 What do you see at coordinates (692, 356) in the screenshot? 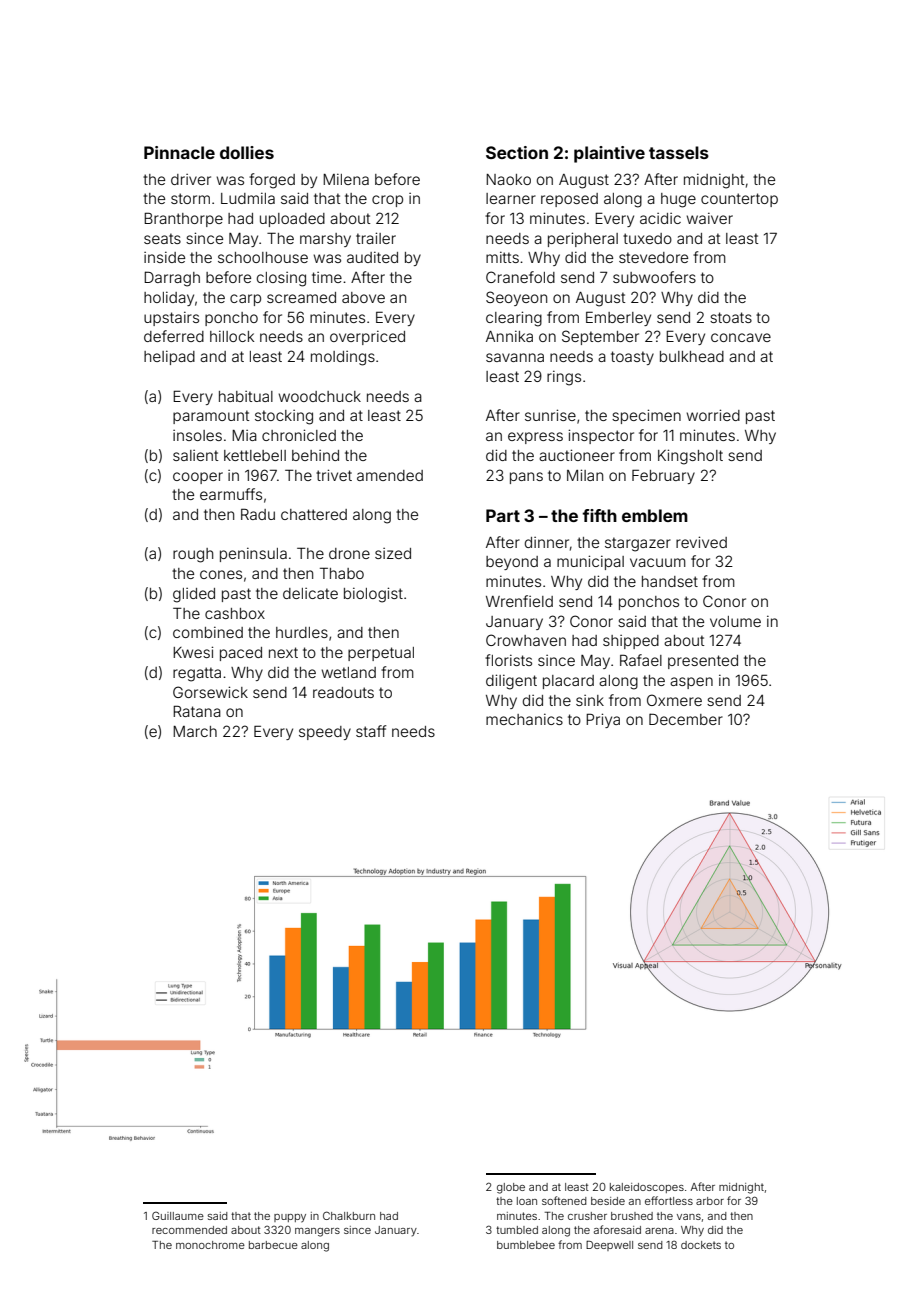
I see `bulkhead` at bounding box center [692, 356].
